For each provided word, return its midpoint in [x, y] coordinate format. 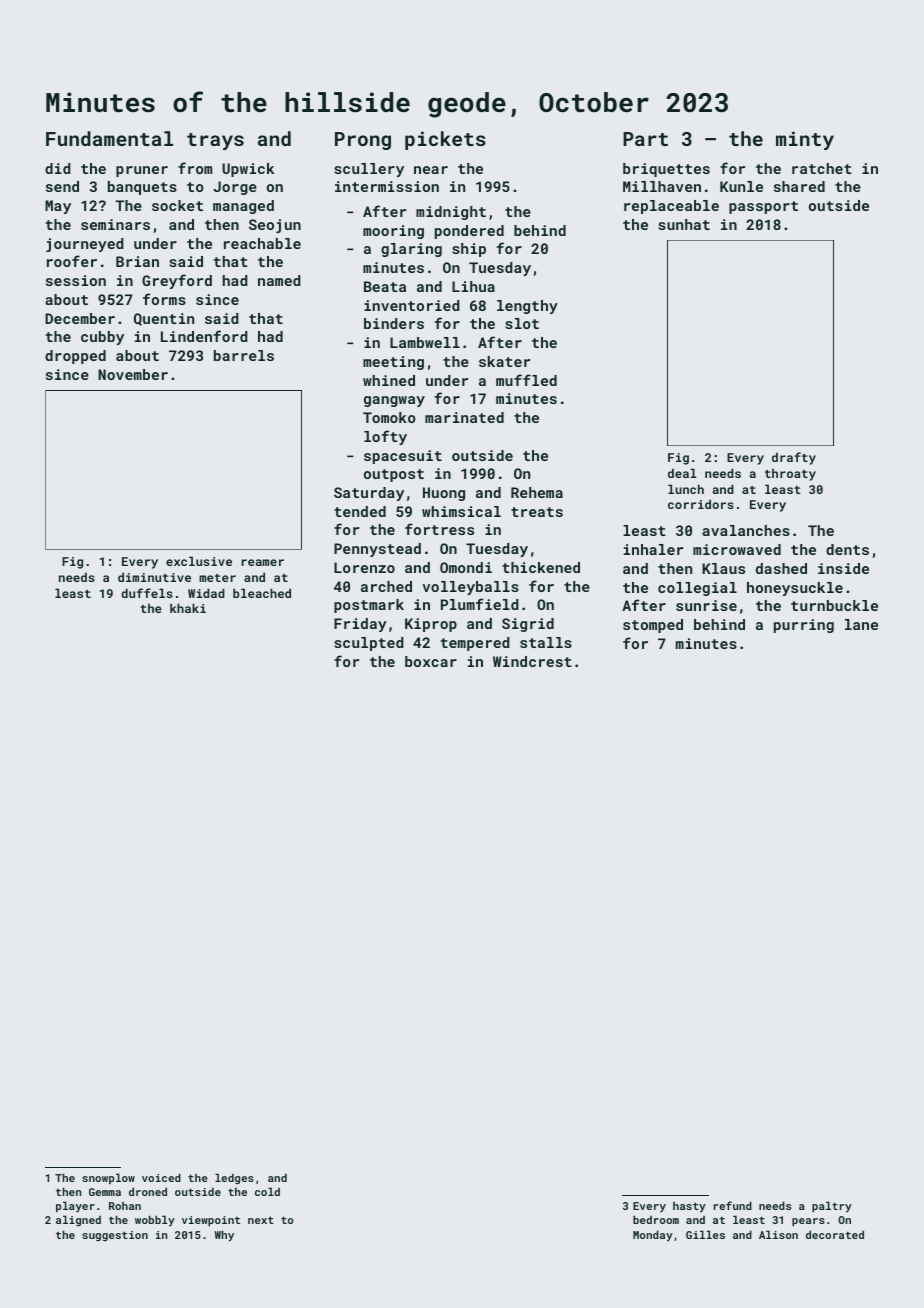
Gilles [705, 1234]
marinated [464, 417]
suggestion [115, 1236]
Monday [653, 1236]
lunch [686, 489]
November [133, 374]
